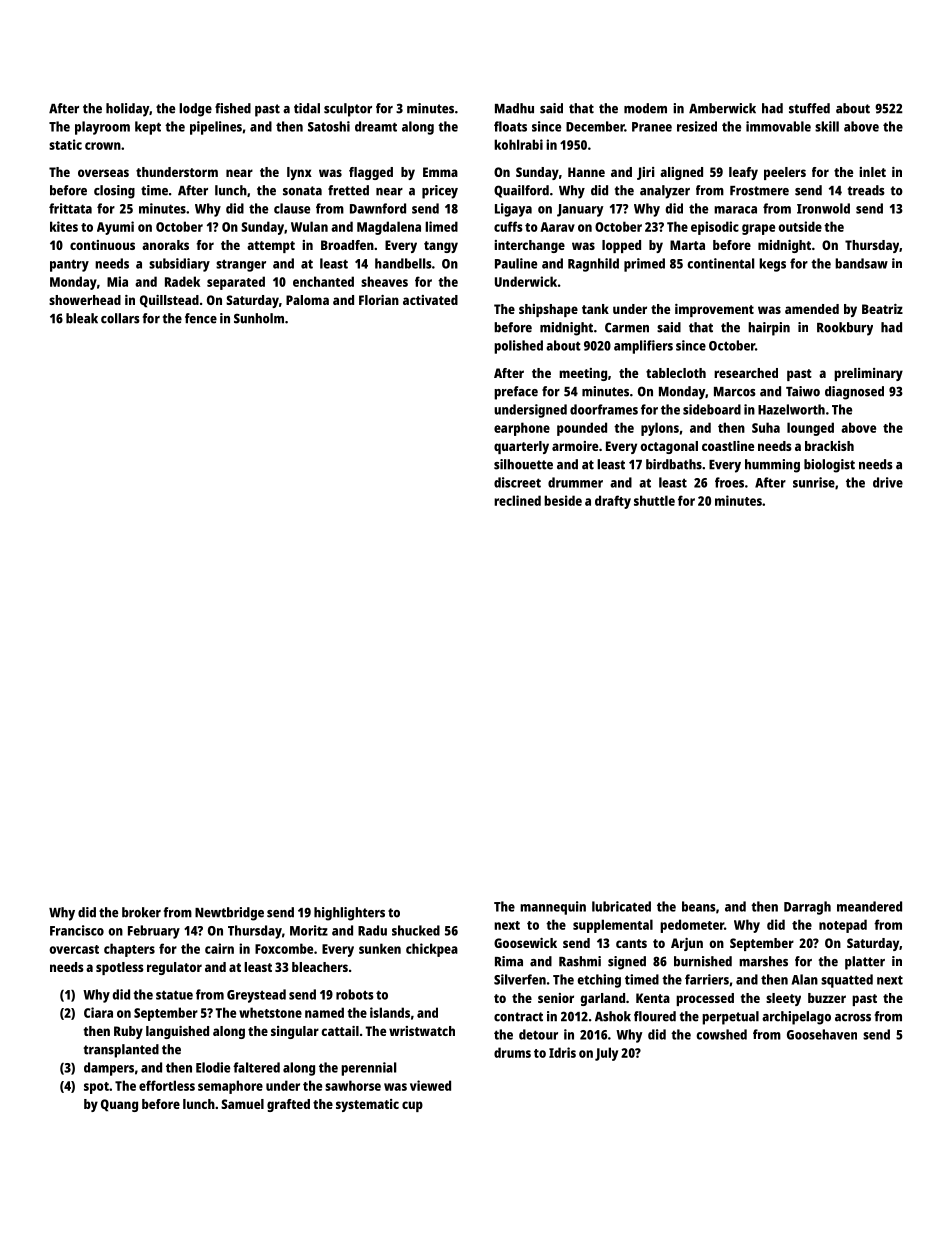 The width and height of the document is (952, 1233). I want to click on shuttle, so click(654, 500).
